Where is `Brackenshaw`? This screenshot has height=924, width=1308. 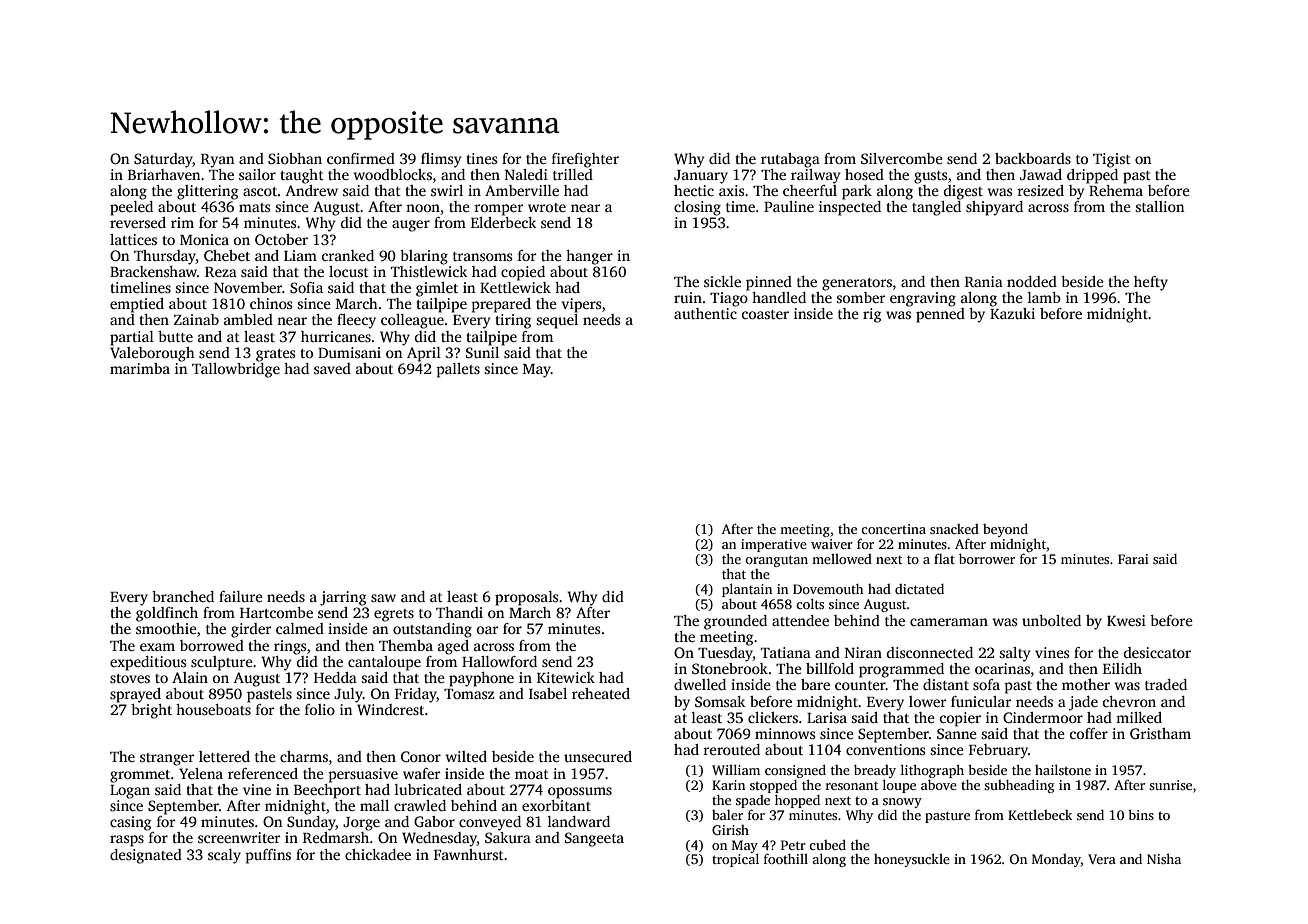 Brackenshaw is located at coordinates (153, 271).
